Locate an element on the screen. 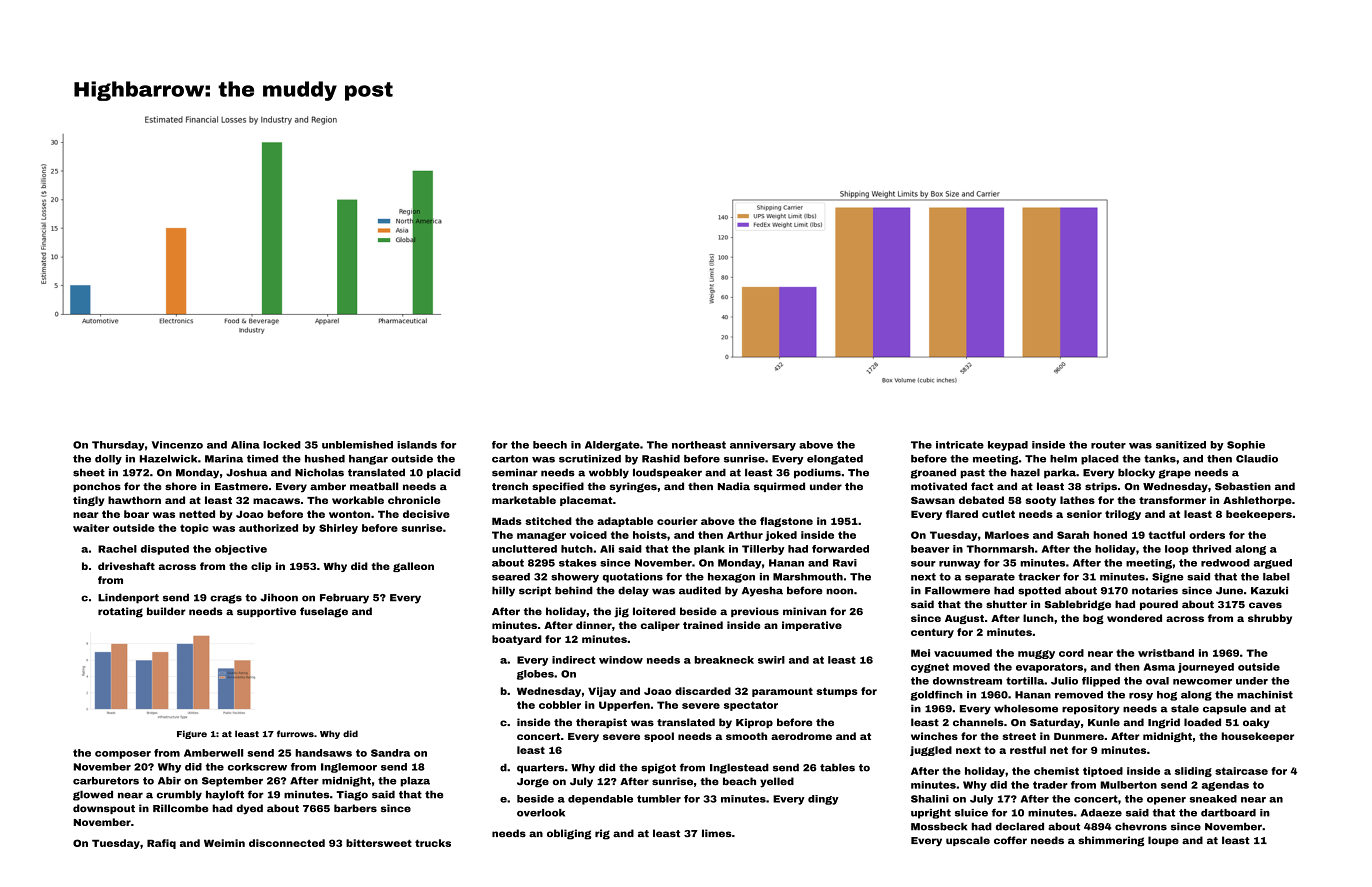 The image size is (1372, 887). waiter is located at coordinates (91, 528).
